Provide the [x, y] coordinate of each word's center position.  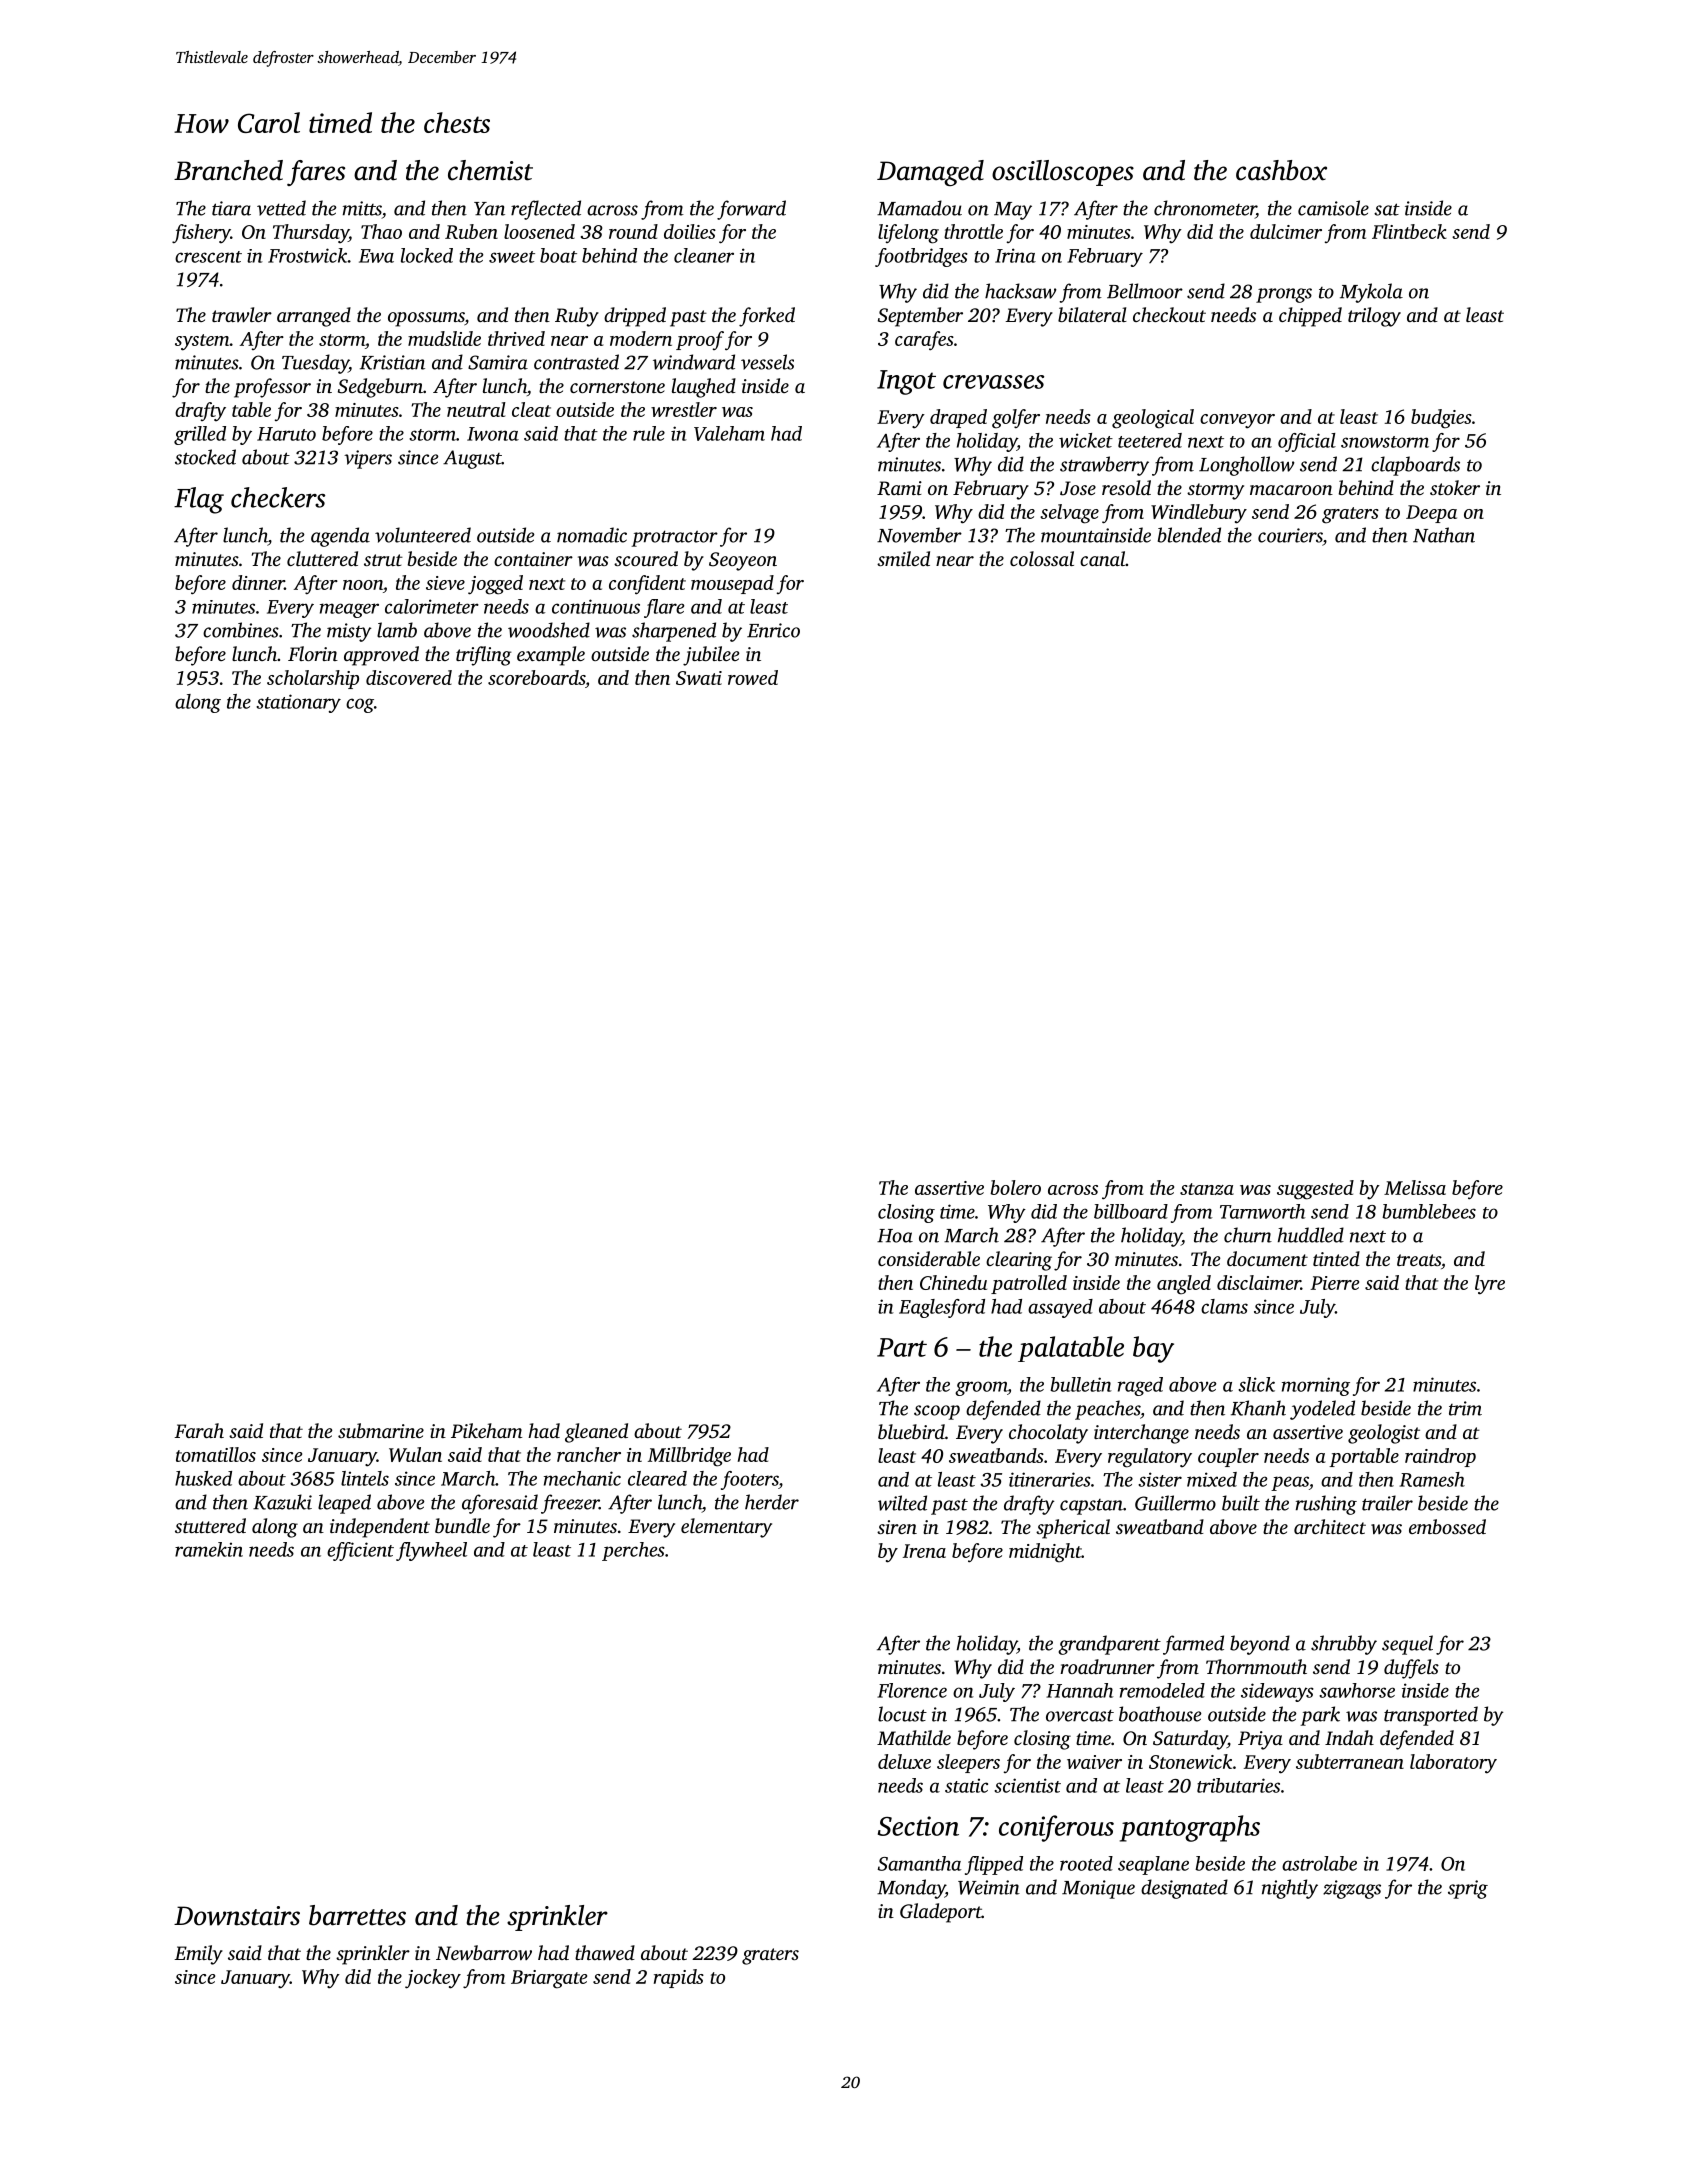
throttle [973, 231]
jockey [433, 1979]
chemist [490, 170]
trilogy [1374, 317]
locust [902, 1714]
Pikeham [486, 1430]
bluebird [911, 1431]
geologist [1384, 1434]
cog [360, 705]
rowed [753, 677]
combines [241, 630]
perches [633, 1551]
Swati [699, 678]
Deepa [1431, 514]
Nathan [1444, 535]
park [1320, 1716]
